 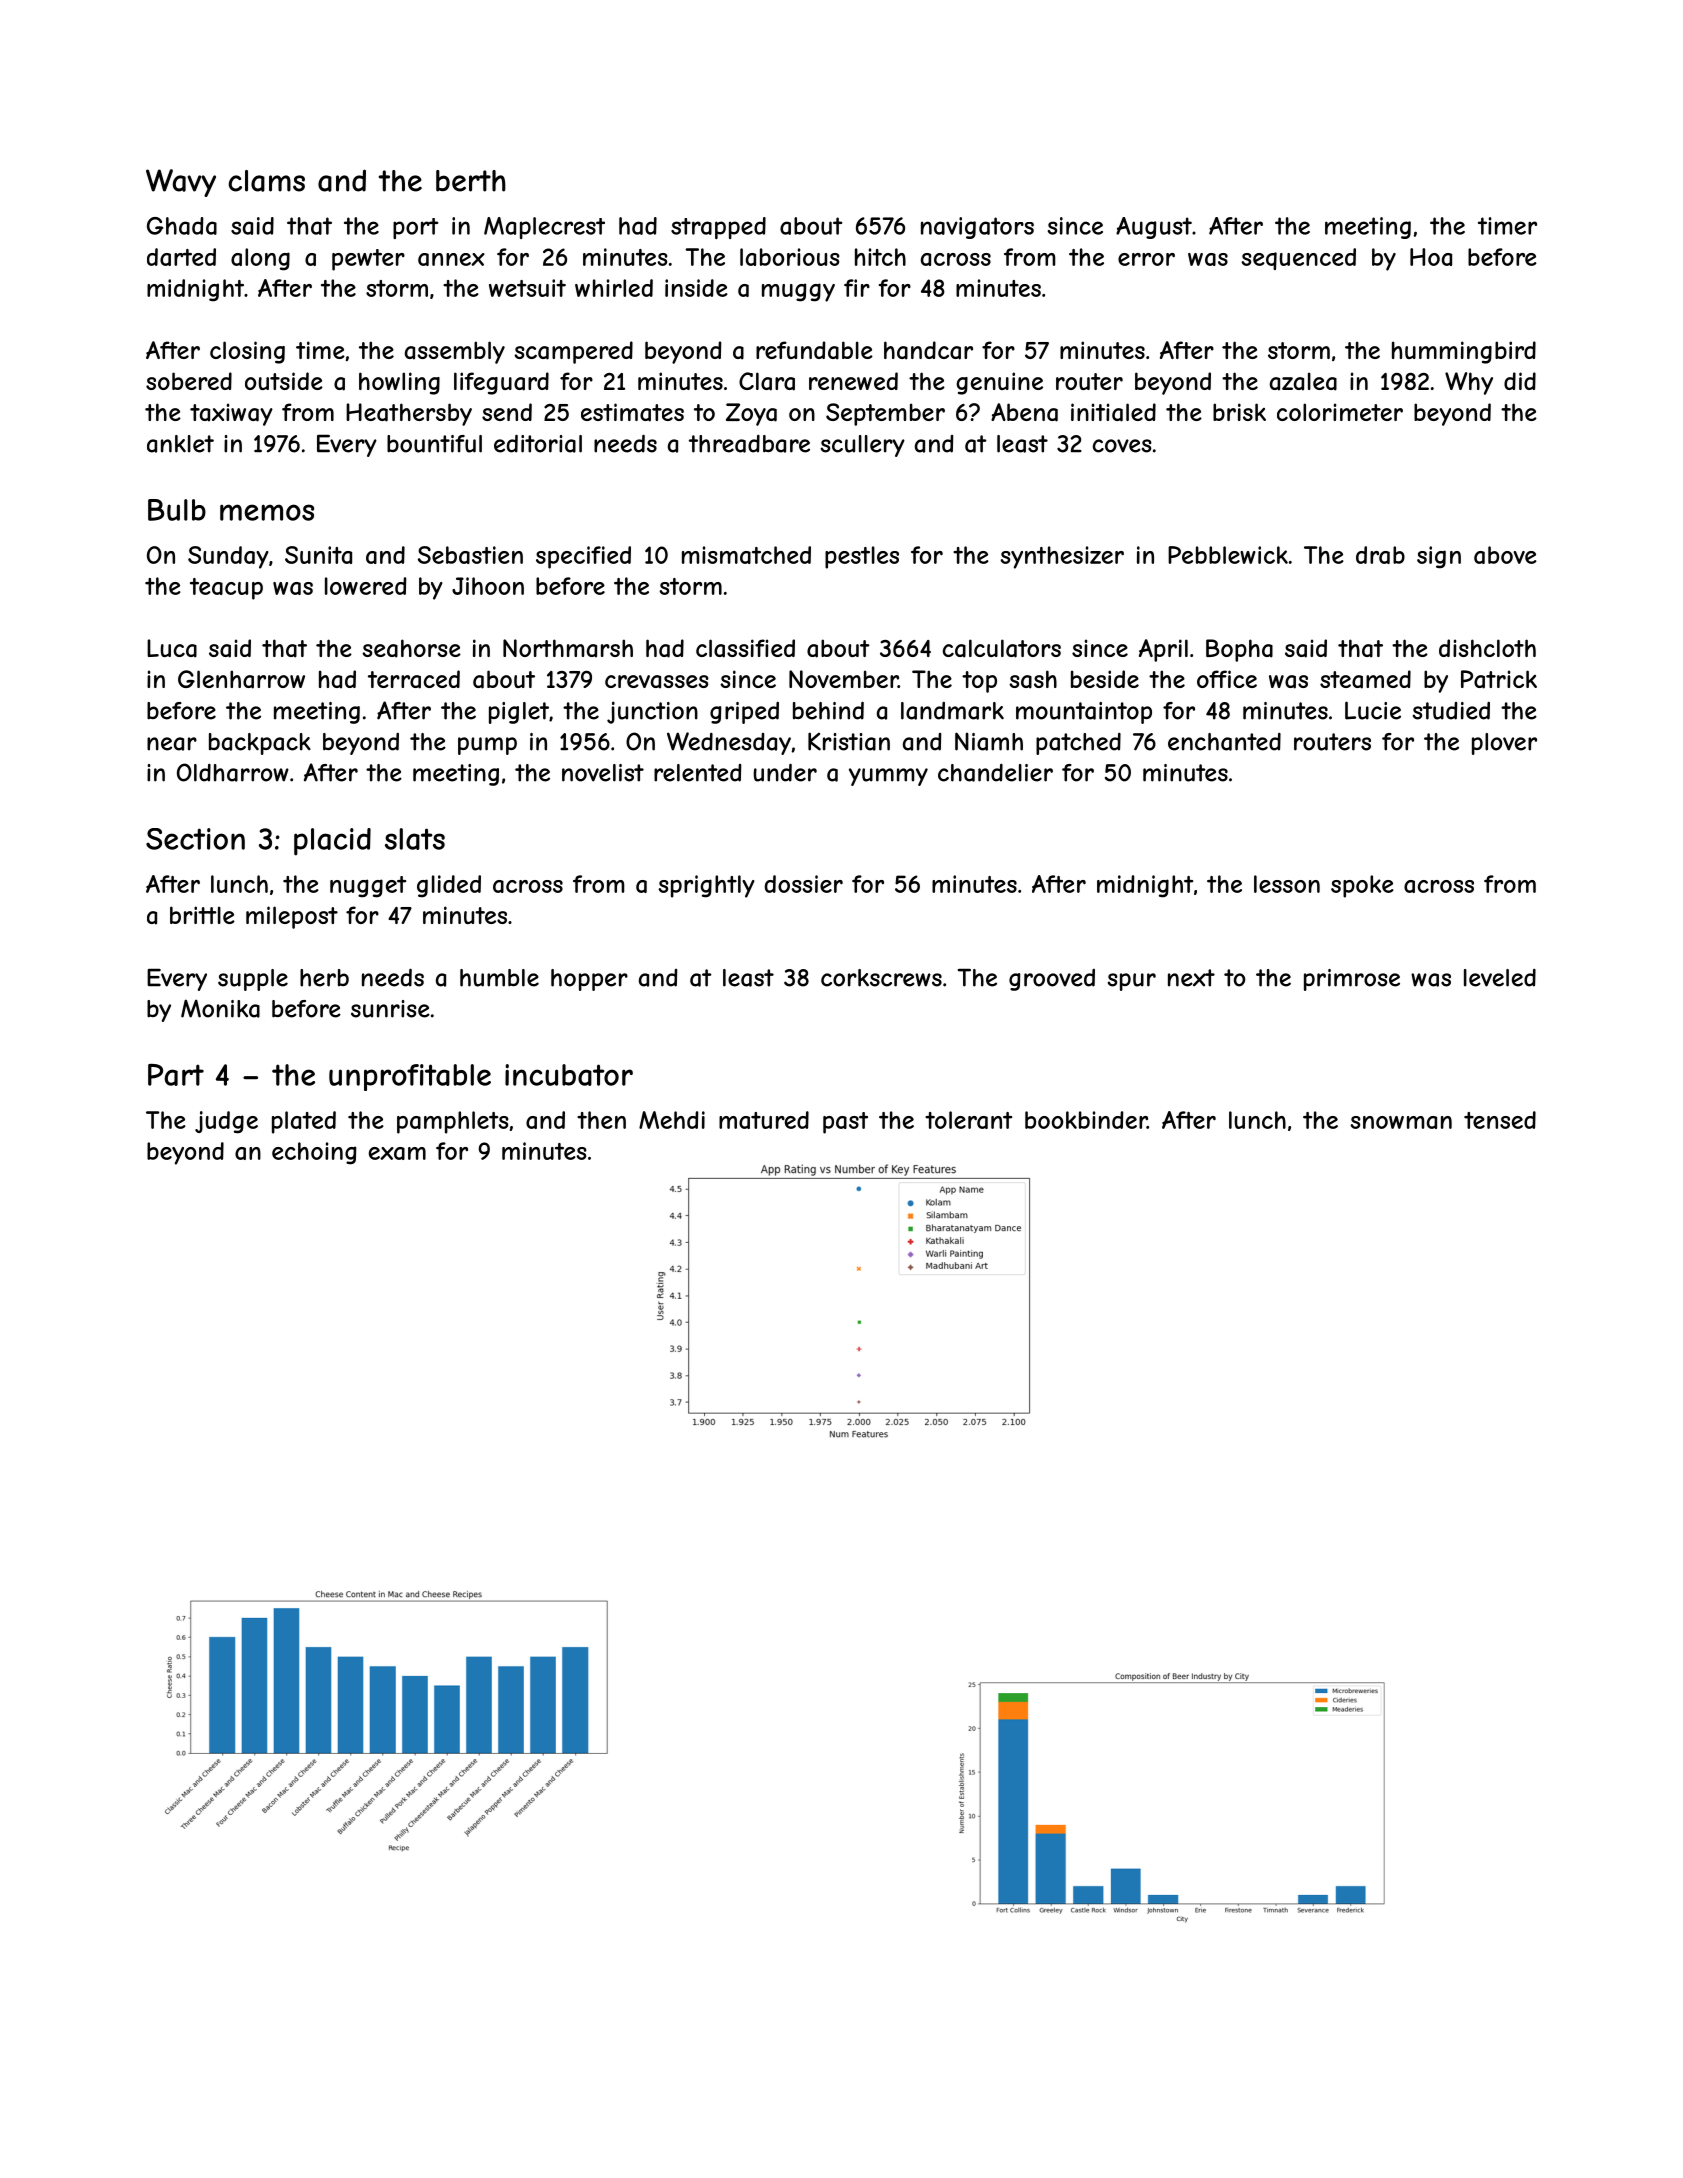 I want to click on dossier, so click(x=804, y=884).
